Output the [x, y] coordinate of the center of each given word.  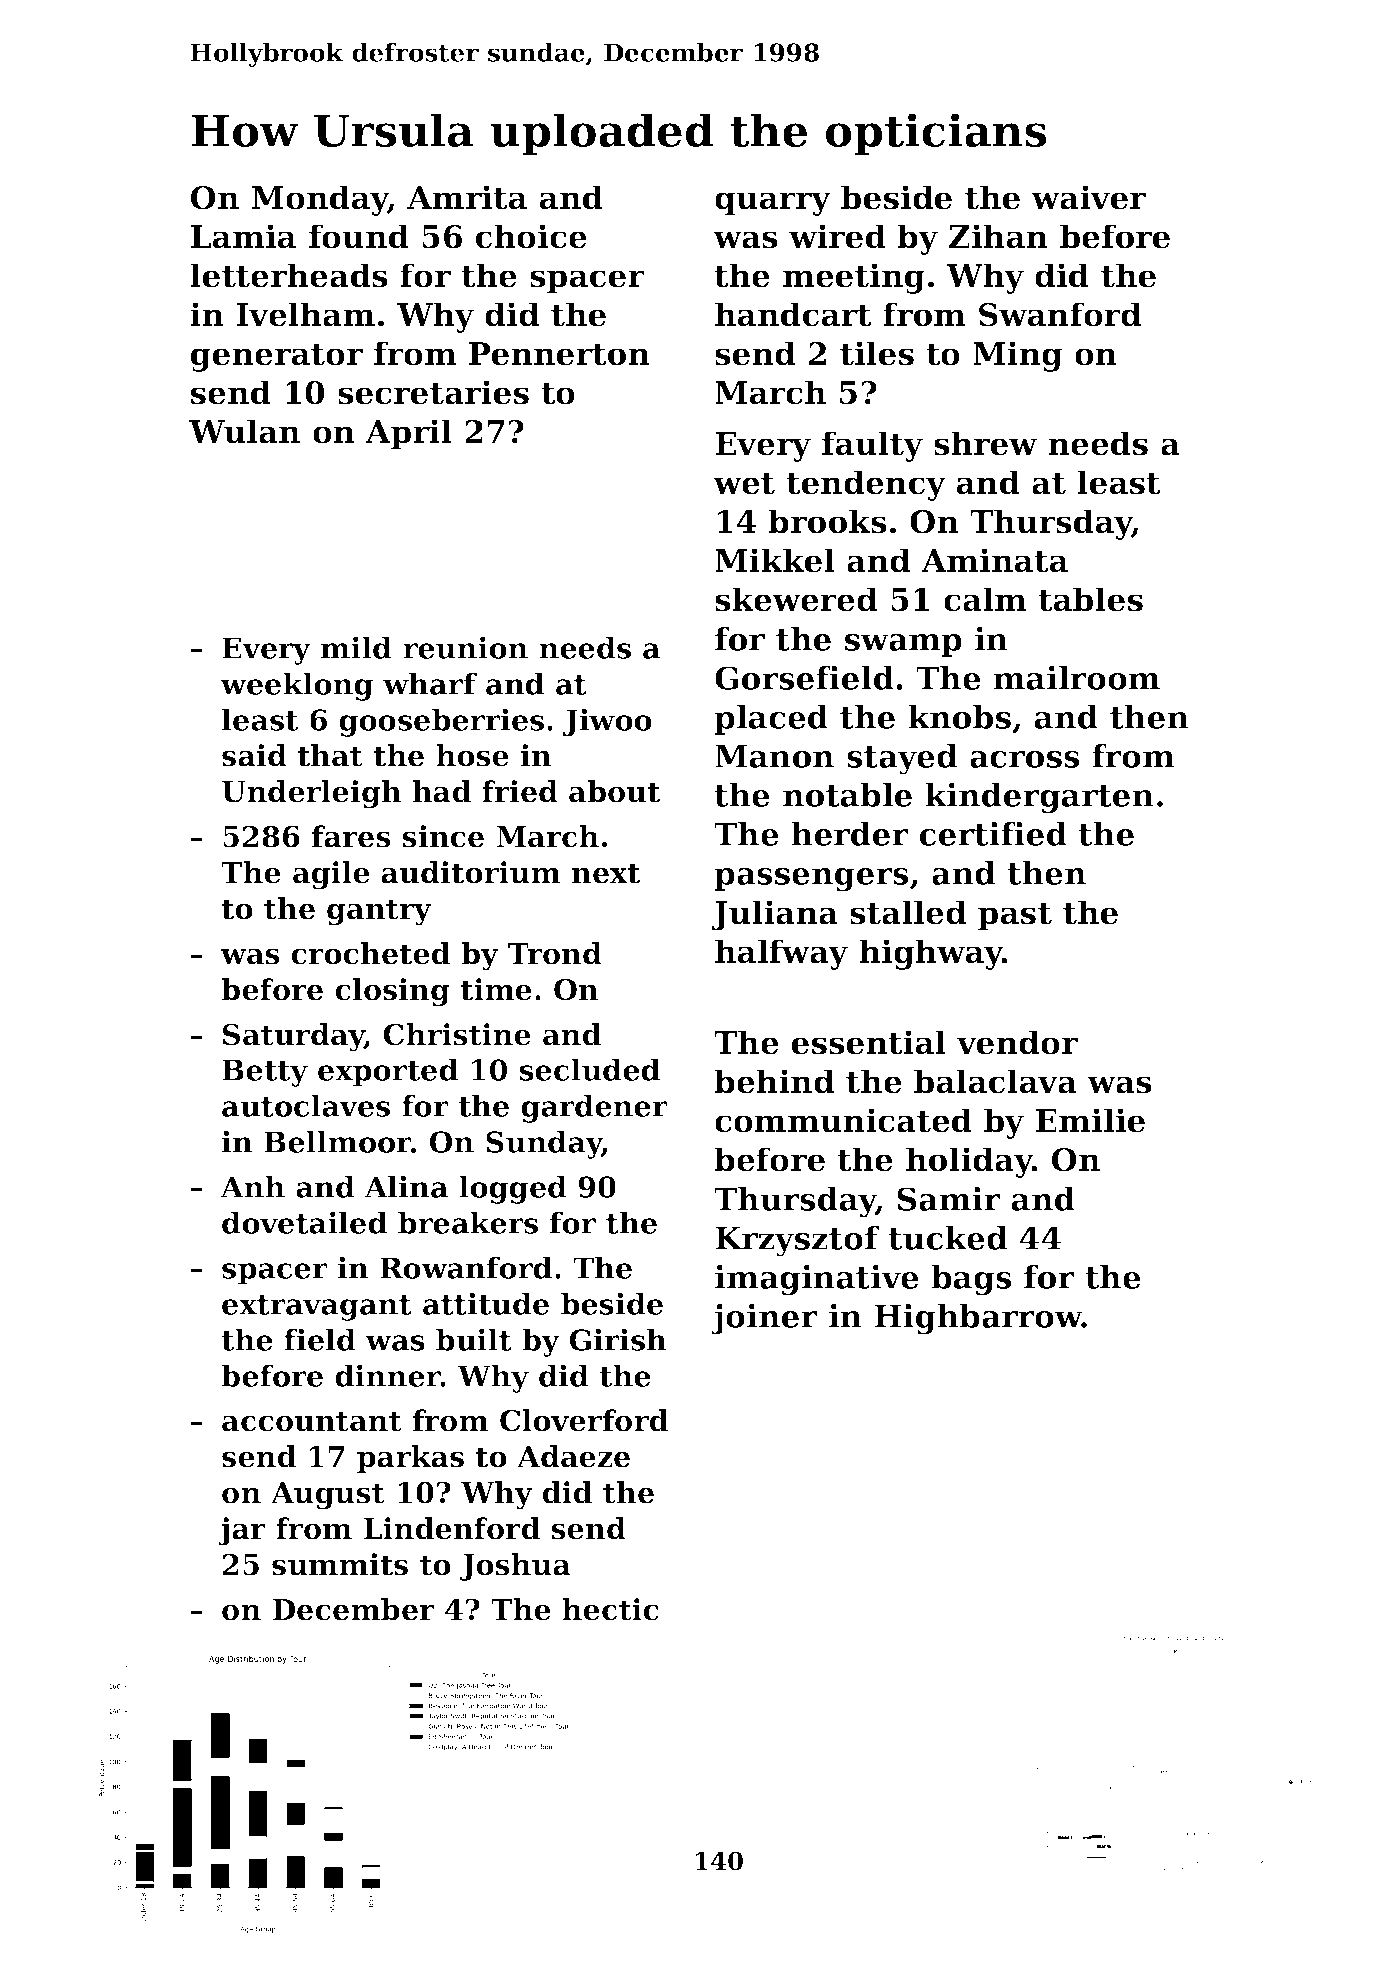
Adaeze [573, 1456]
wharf [430, 683]
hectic [610, 1609]
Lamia [243, 236]
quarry [773, 204]
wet [744, 483]
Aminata [994, 560]
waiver [1088, 197]
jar [242, 1531]
